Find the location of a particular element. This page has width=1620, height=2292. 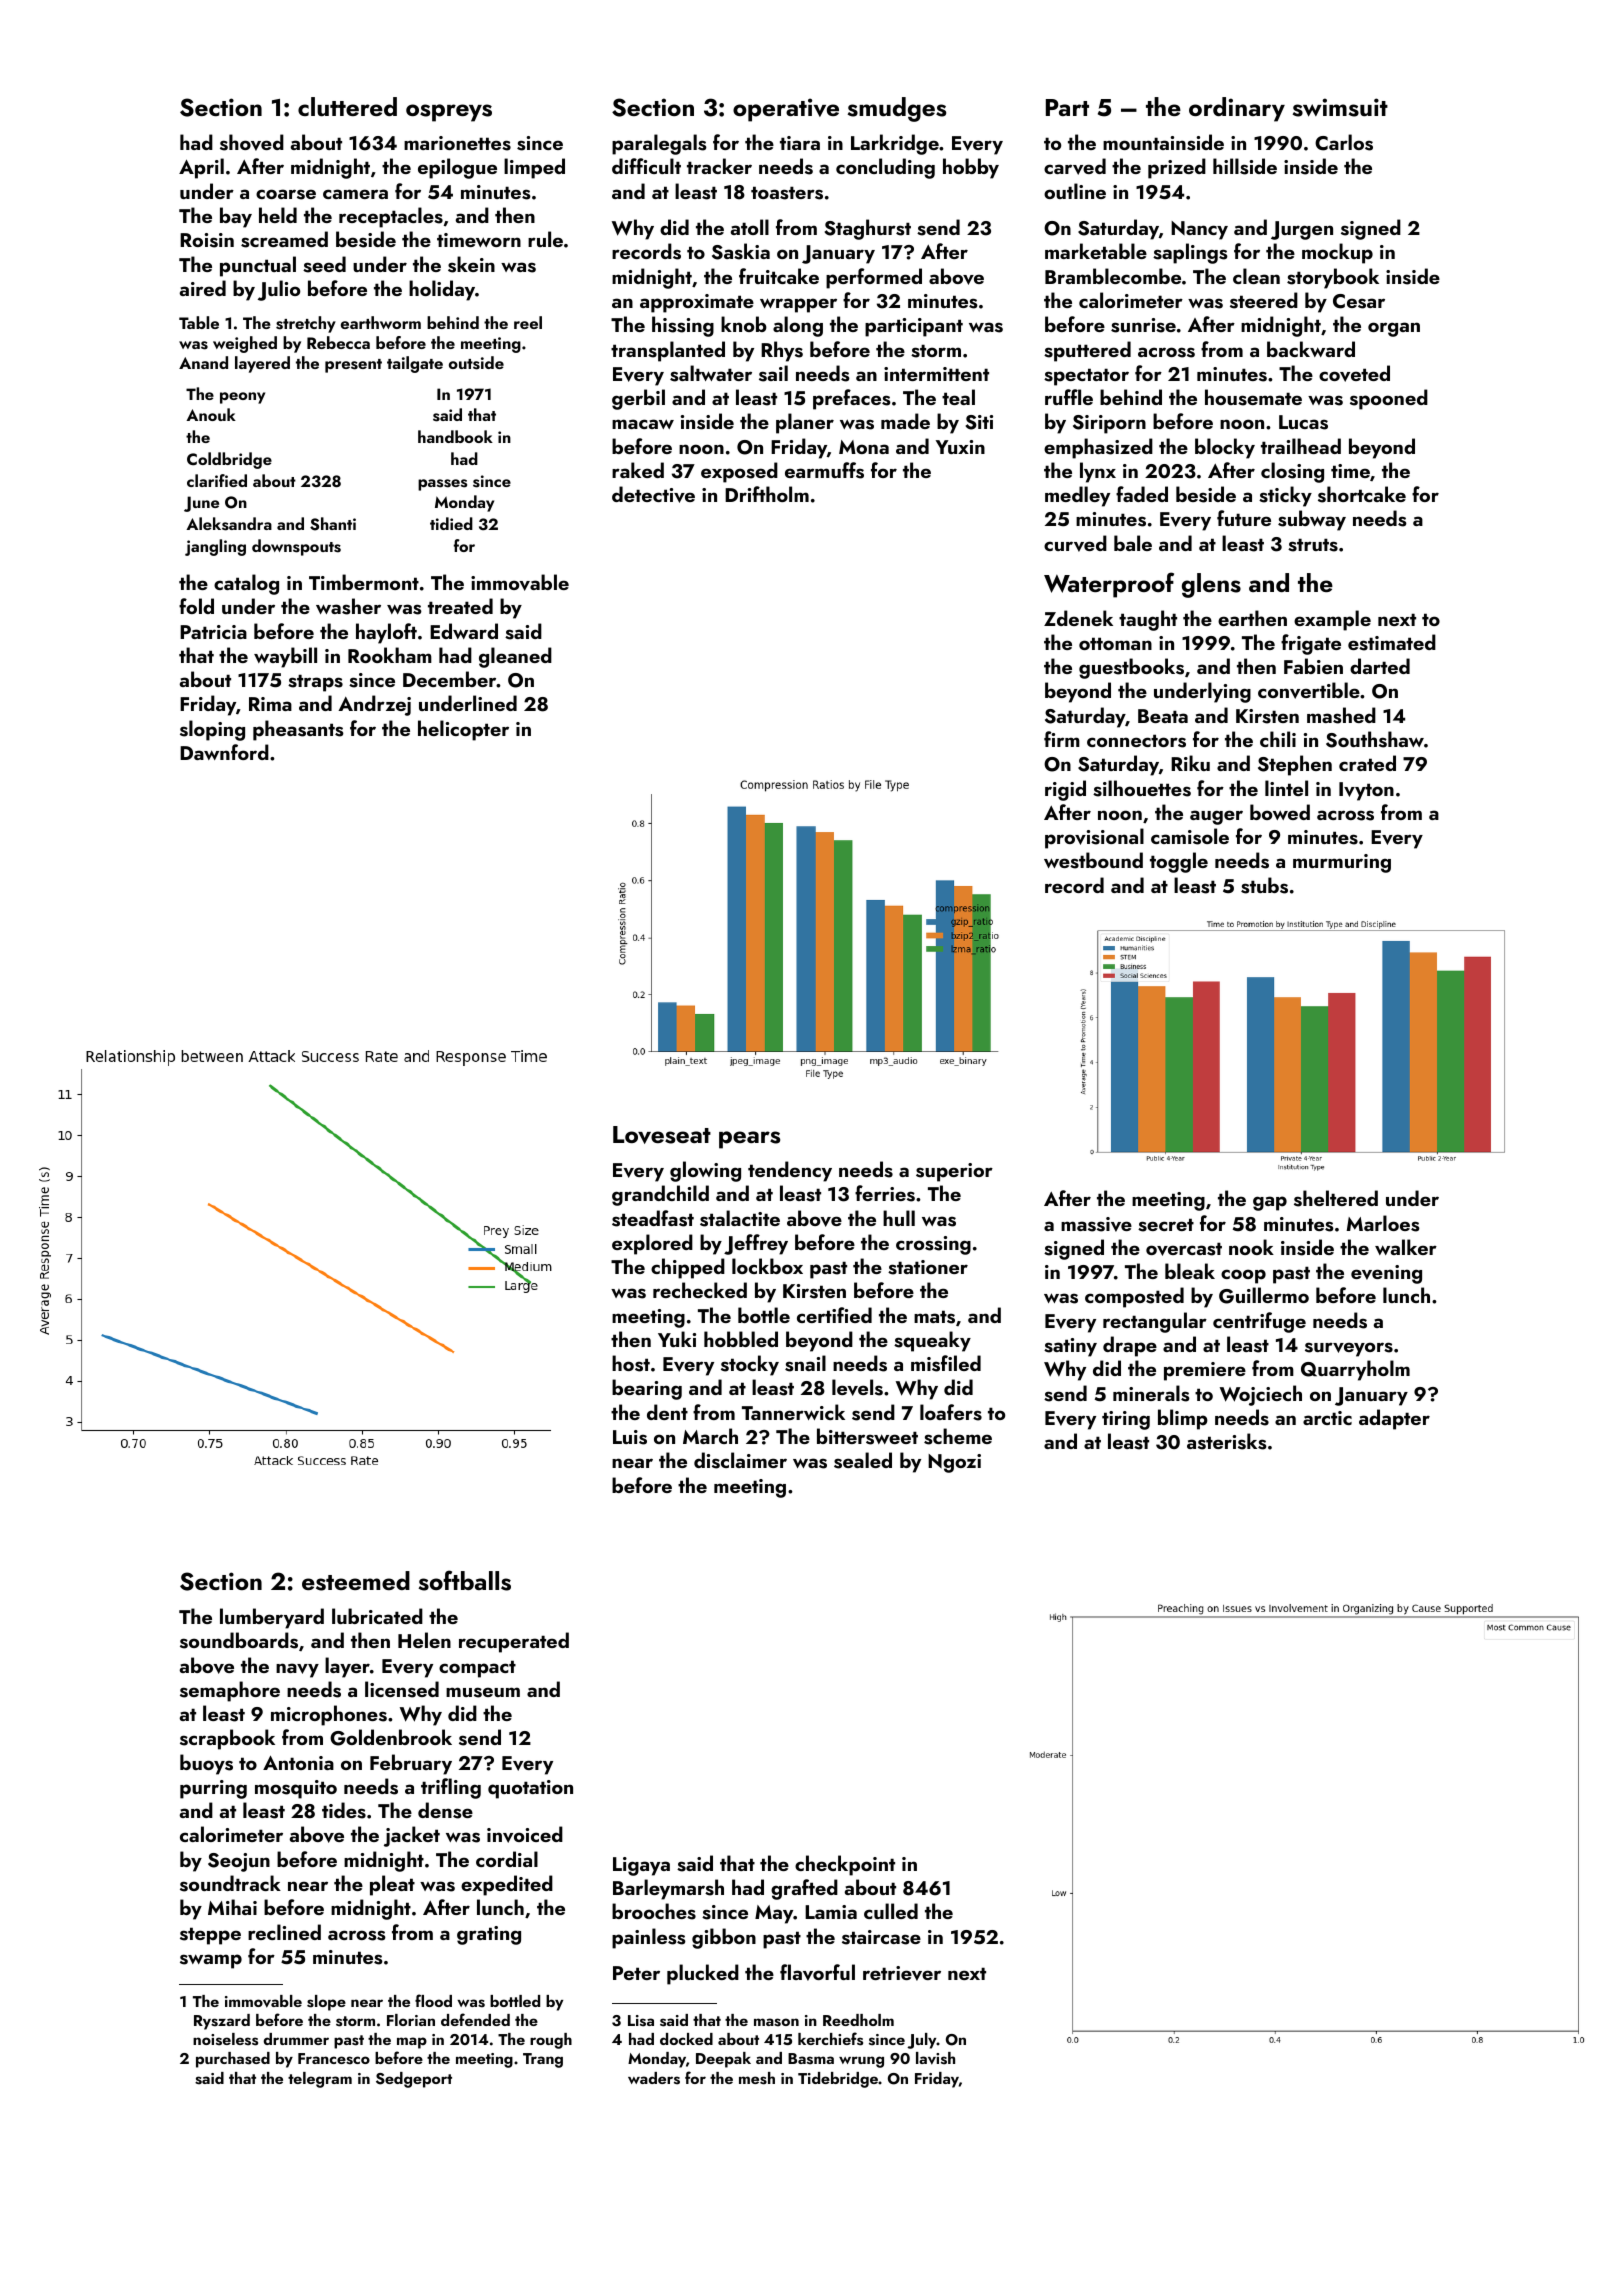

culled is located at coordinates (891, 1911).
